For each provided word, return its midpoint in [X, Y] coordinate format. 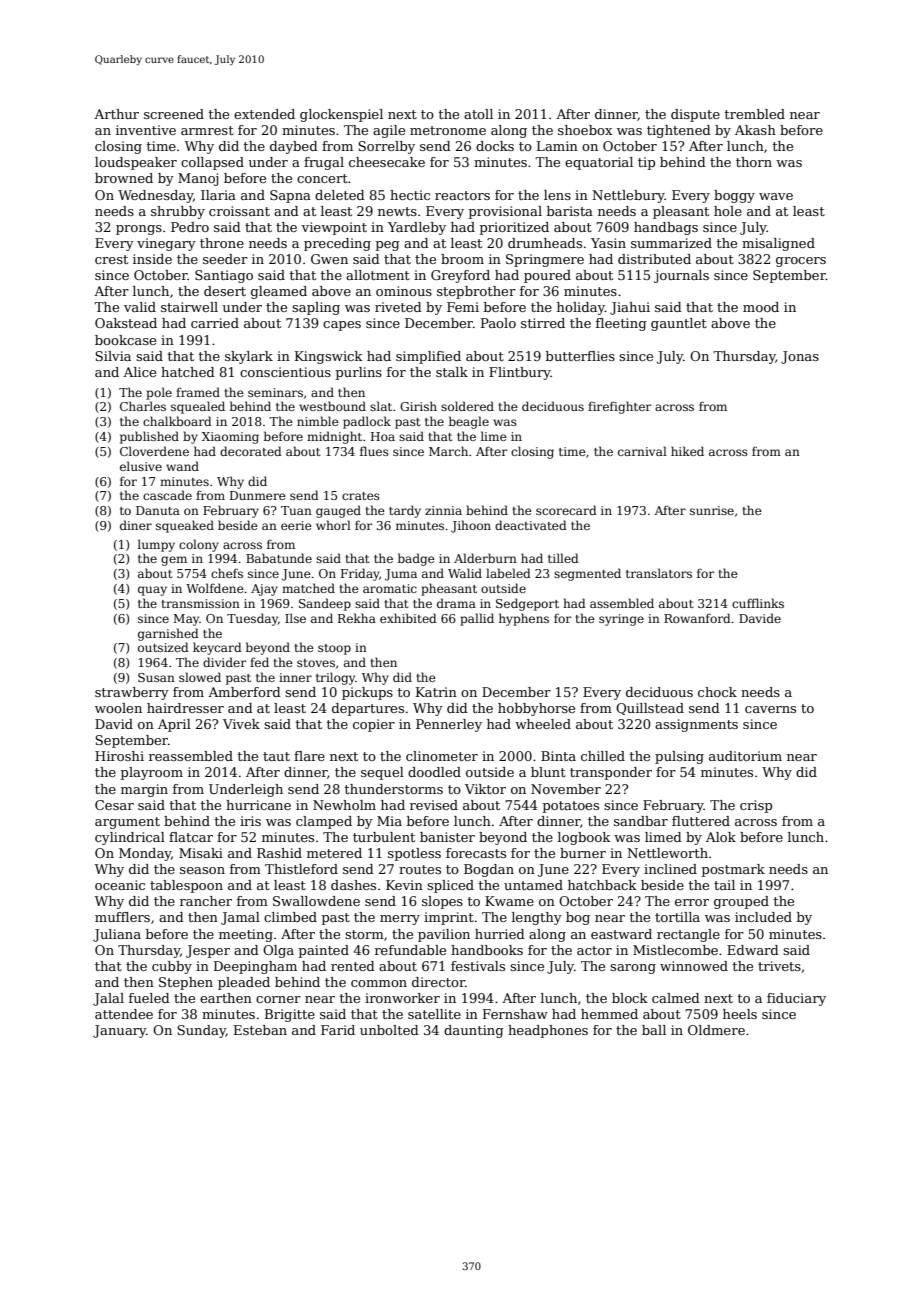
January [119, 1031]
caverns [770, 709]
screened [174, 114]
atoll [478, 114]
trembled [755, 114]
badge [416, 559]
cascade [167, 495]
